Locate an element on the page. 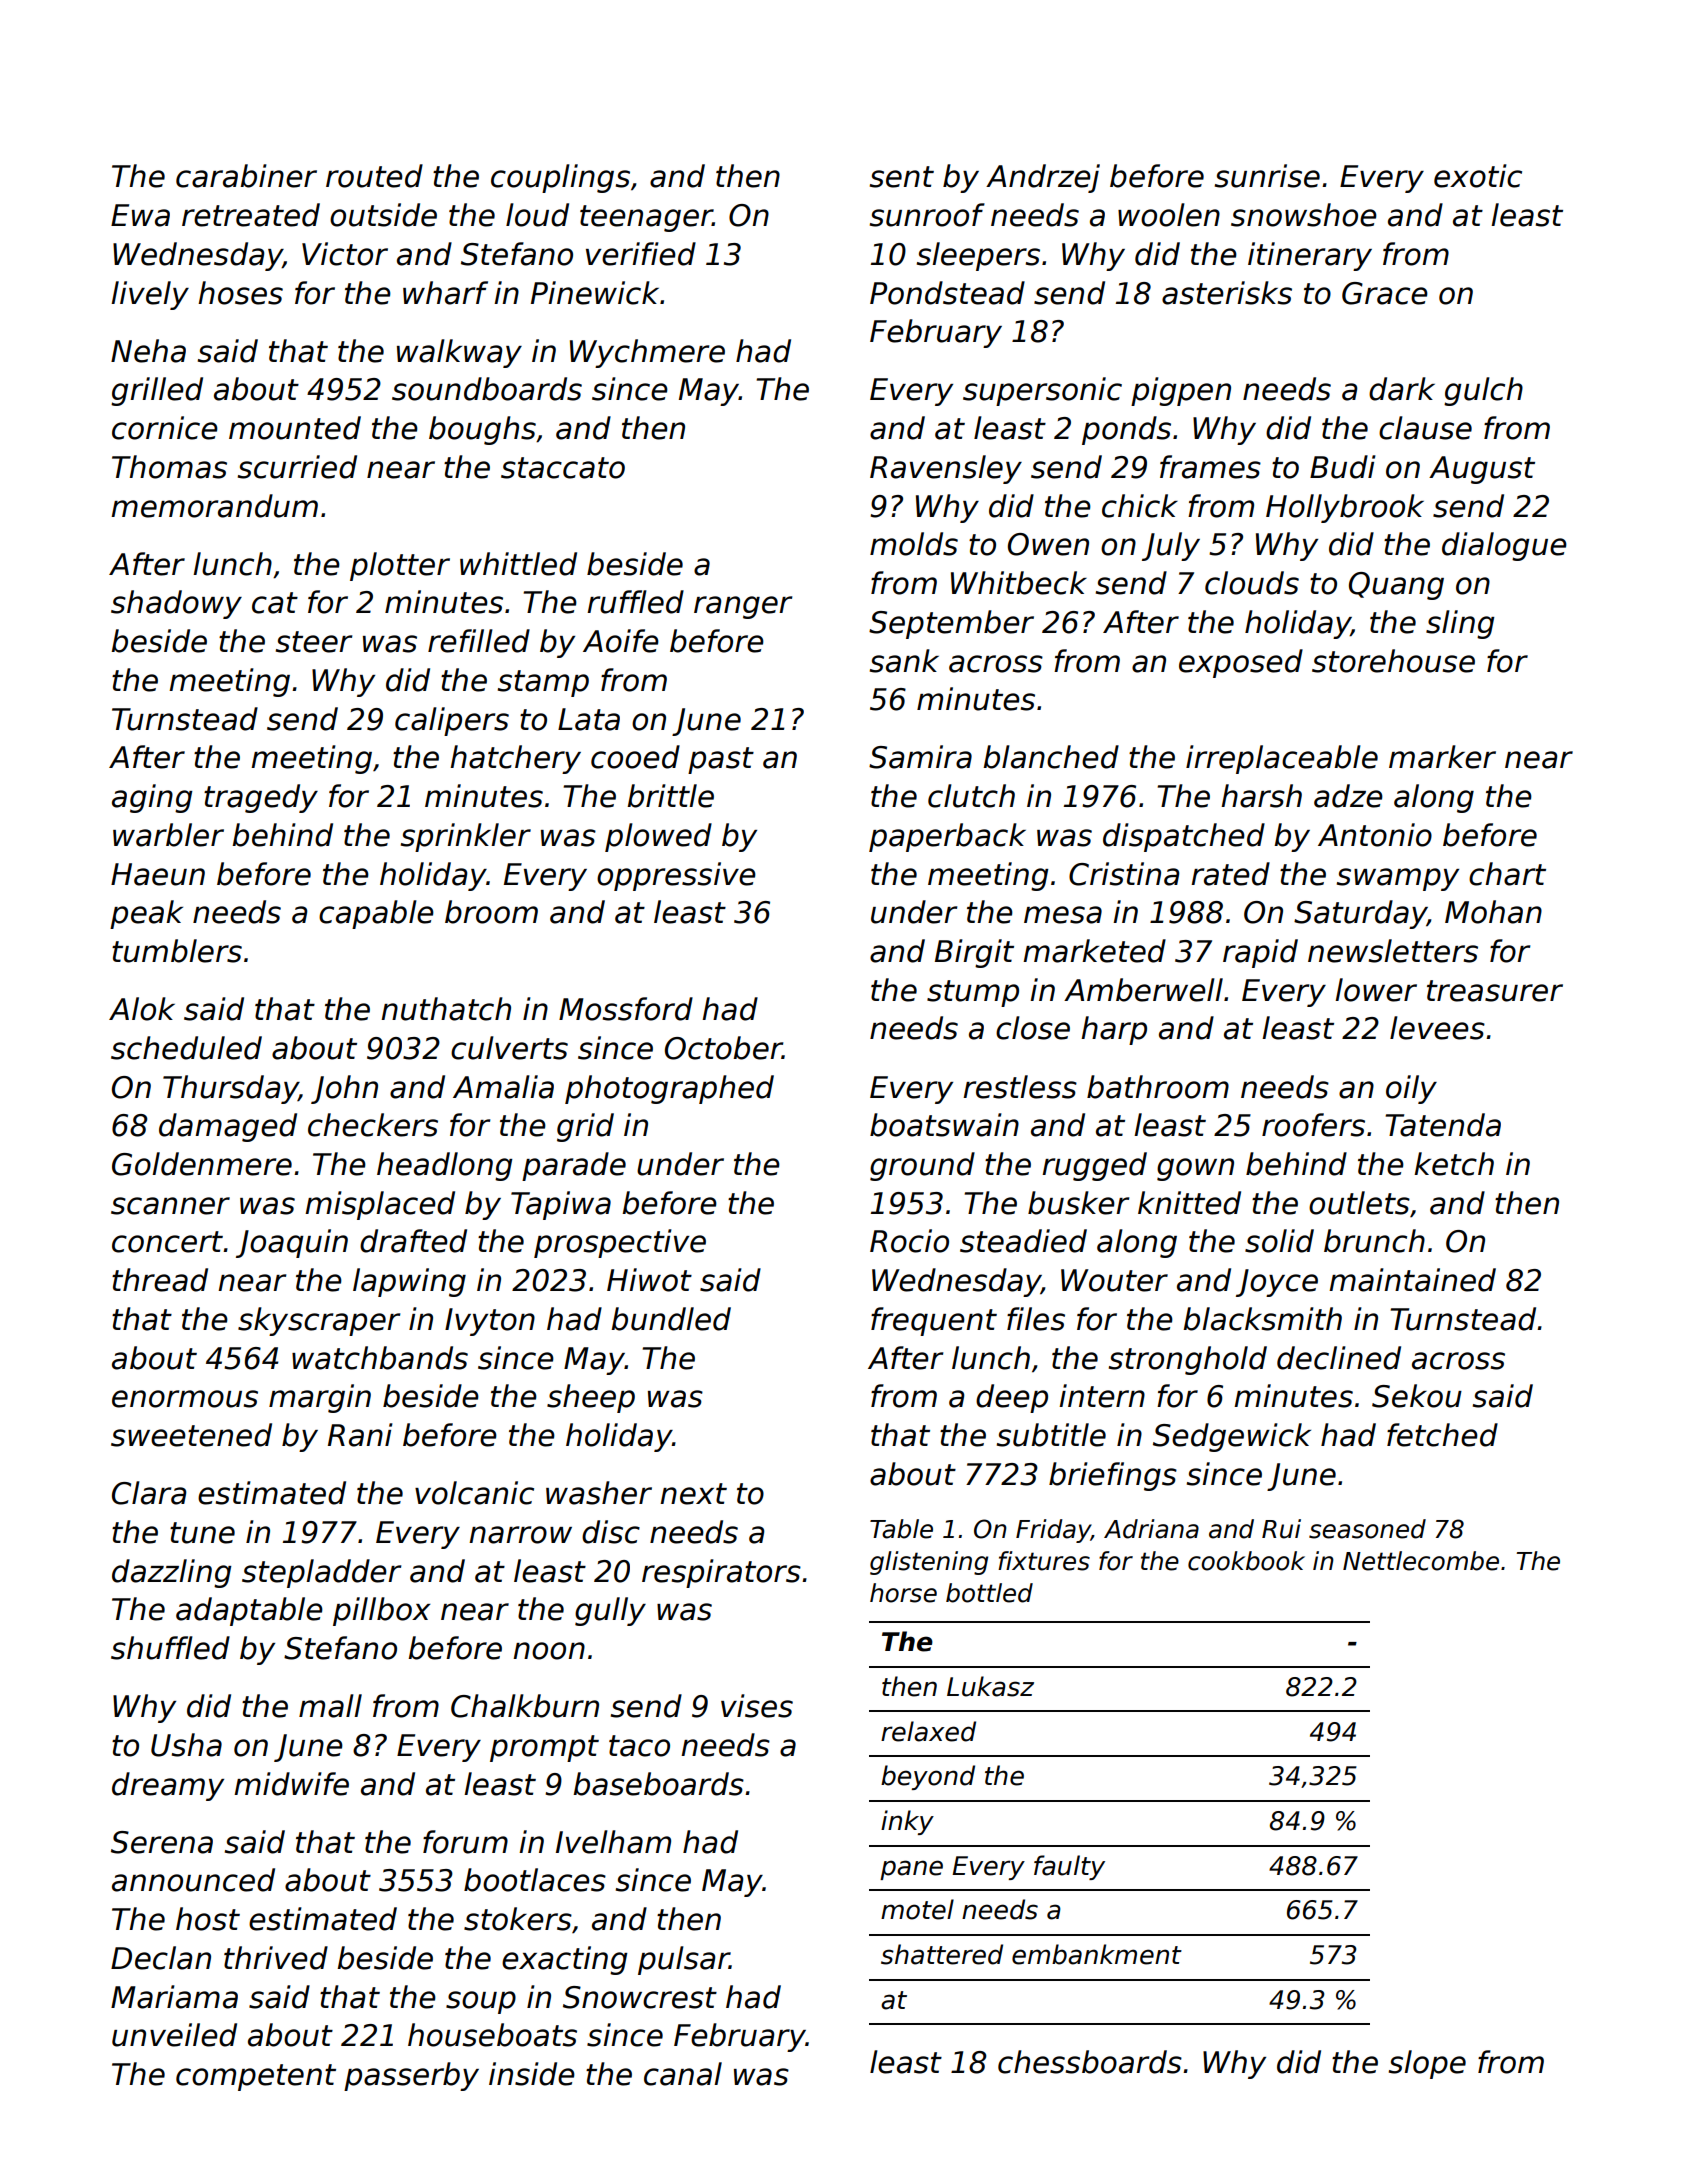 This page has width=1683, height=2178. Lukasz is located at coordinates (990, 1686).
